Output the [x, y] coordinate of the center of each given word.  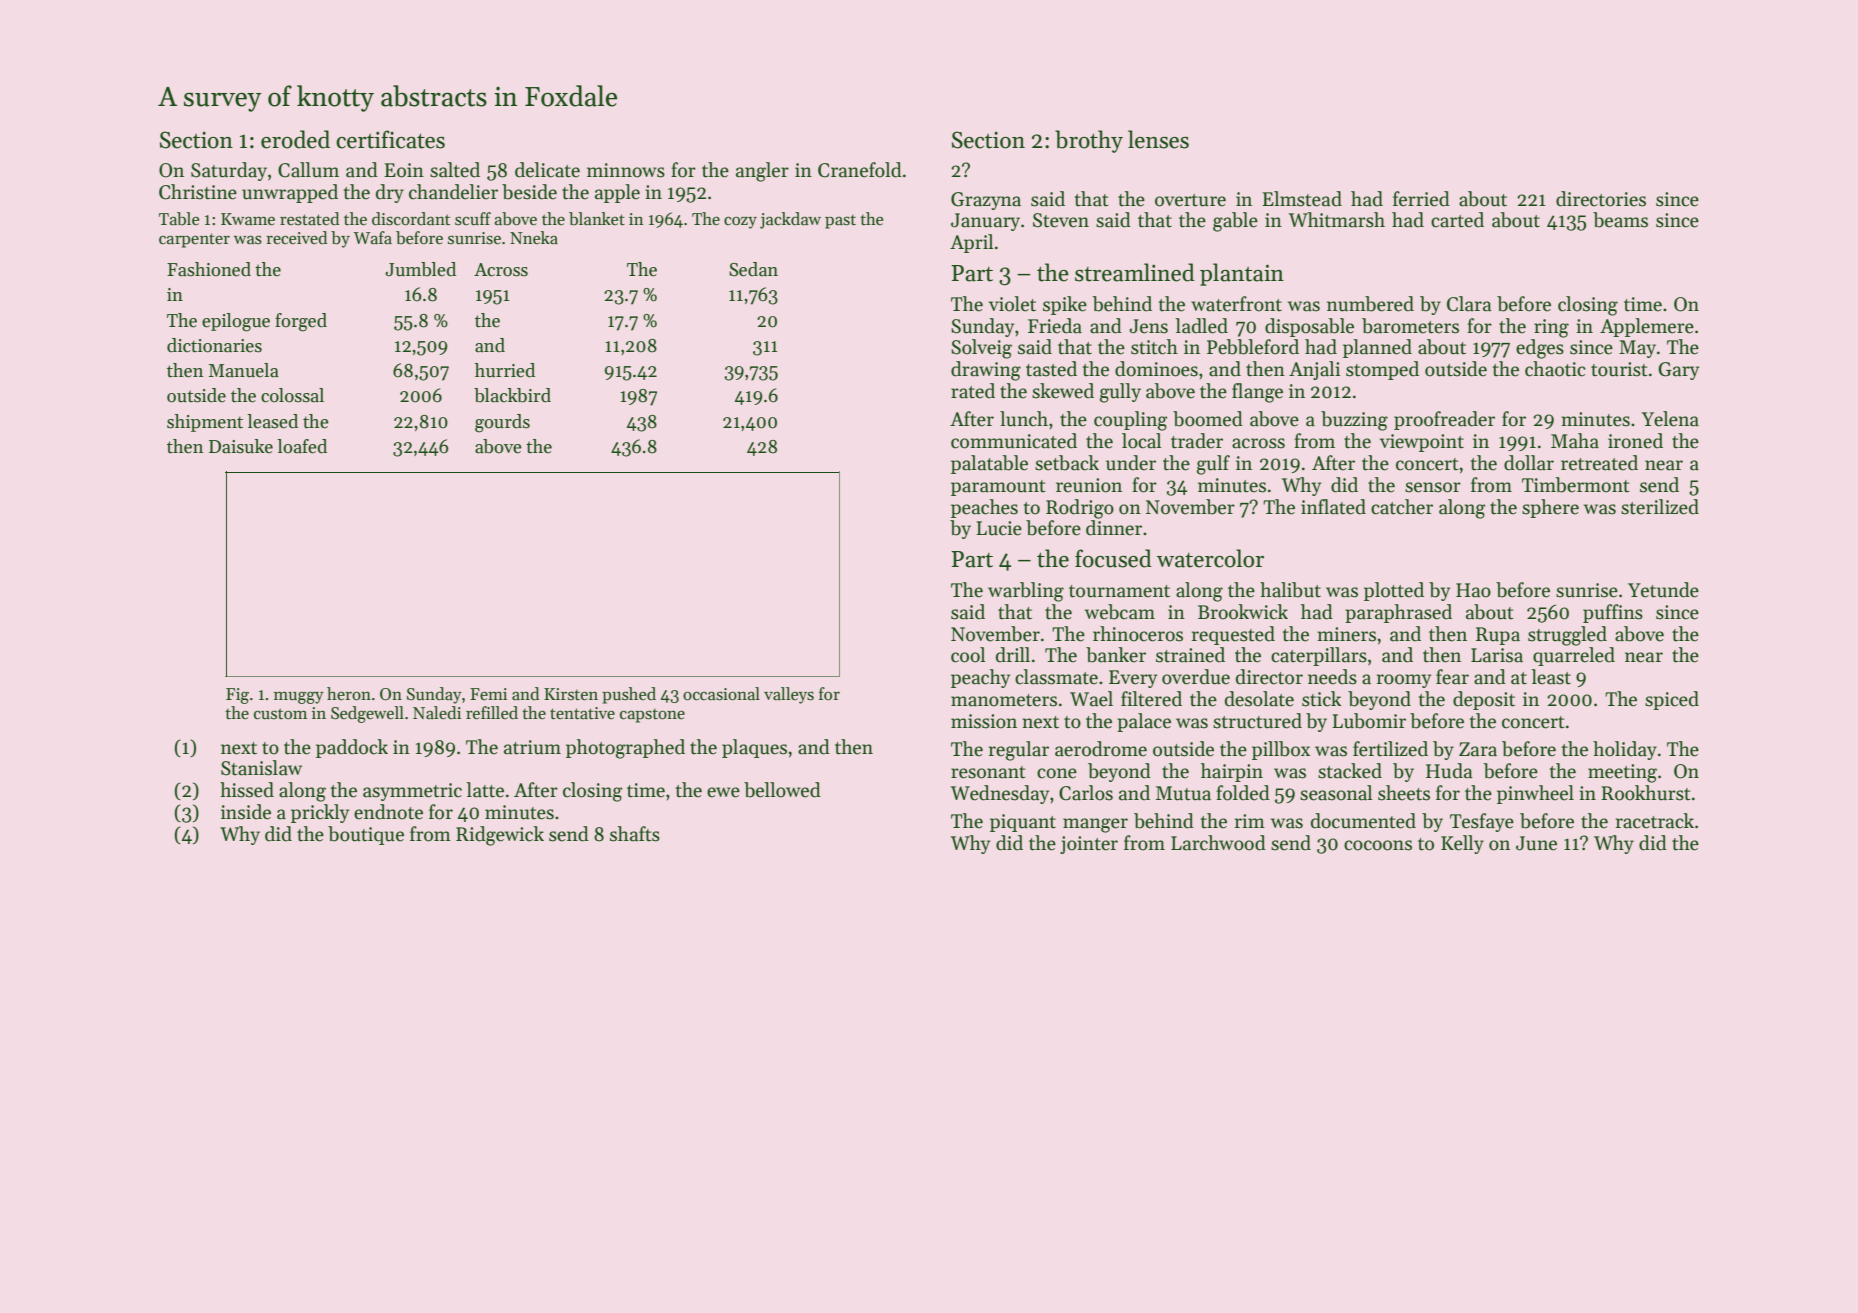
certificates [390, 139]
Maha [1575, 441]
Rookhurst [1646, 793]
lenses [1158, 139]
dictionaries [214, 345]
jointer [1089, 845]
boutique [366, 835]
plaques [754, 748]
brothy [1089, 141]
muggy [299, 697]
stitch [1154, 347]
